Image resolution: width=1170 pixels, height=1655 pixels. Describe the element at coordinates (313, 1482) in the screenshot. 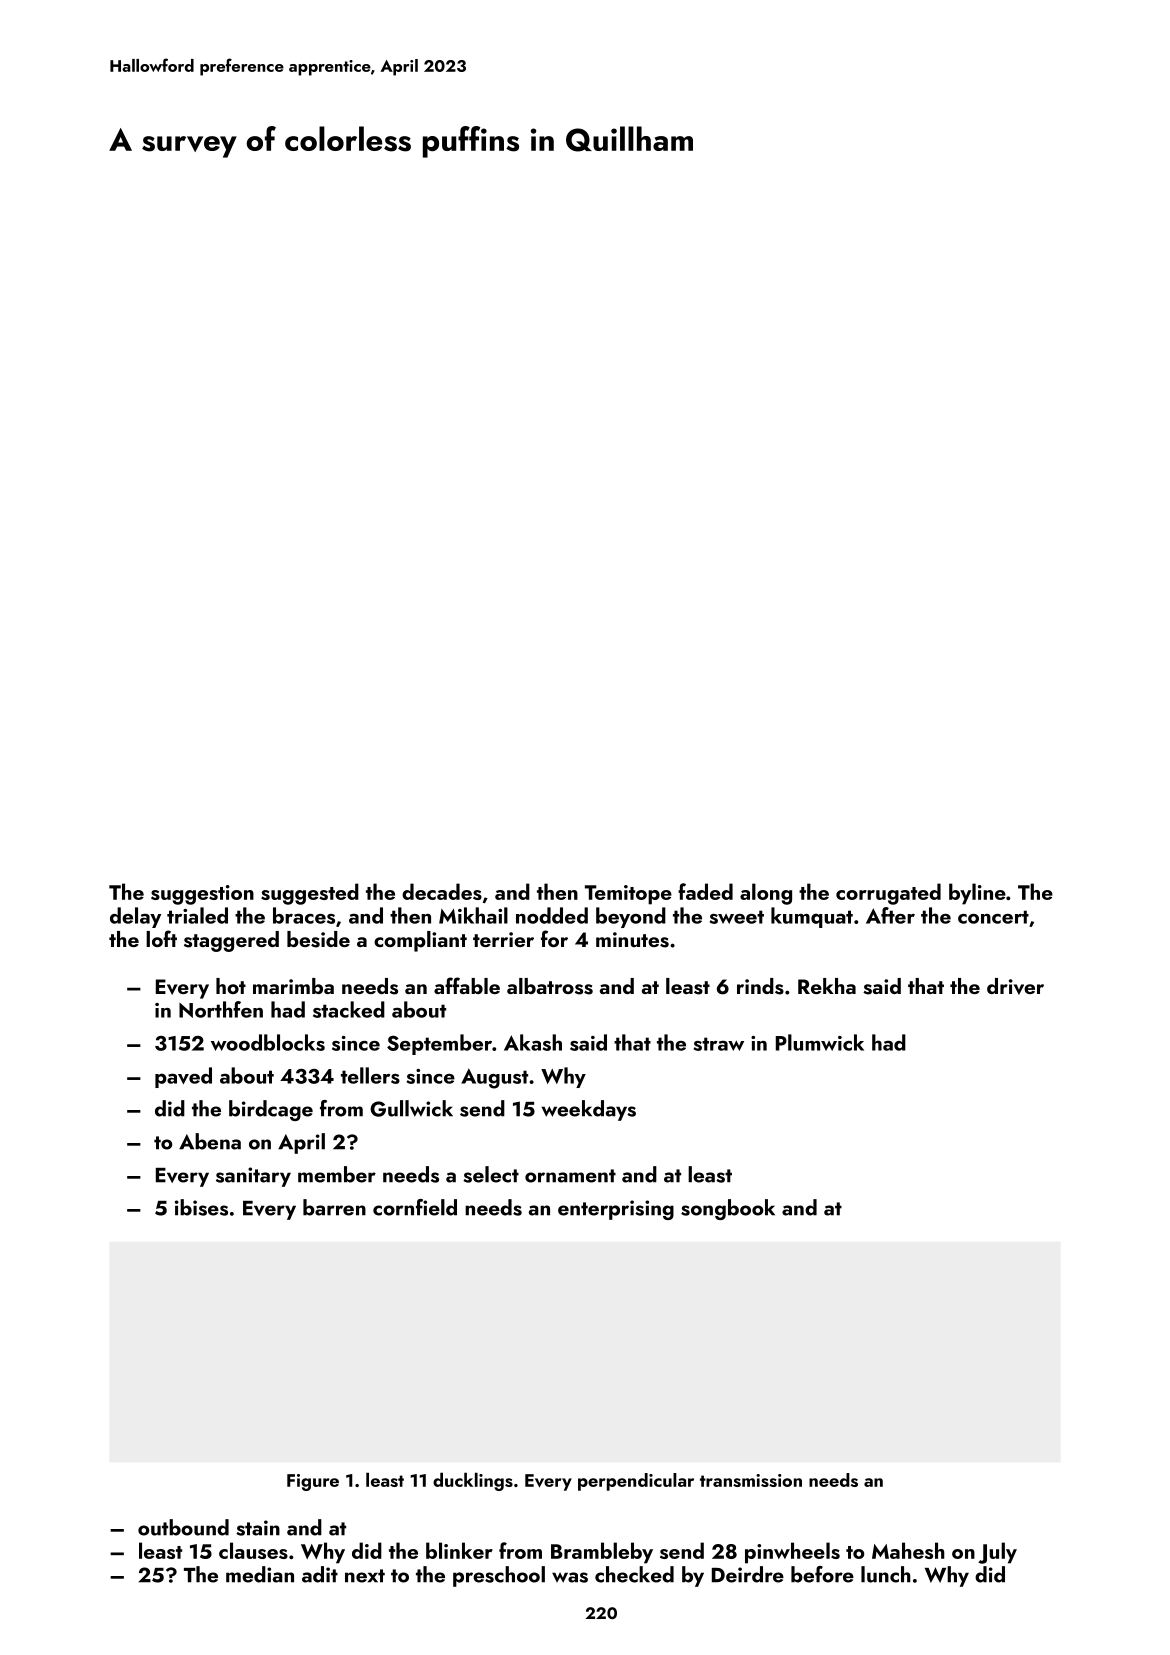

I see `Figure` at that location.
